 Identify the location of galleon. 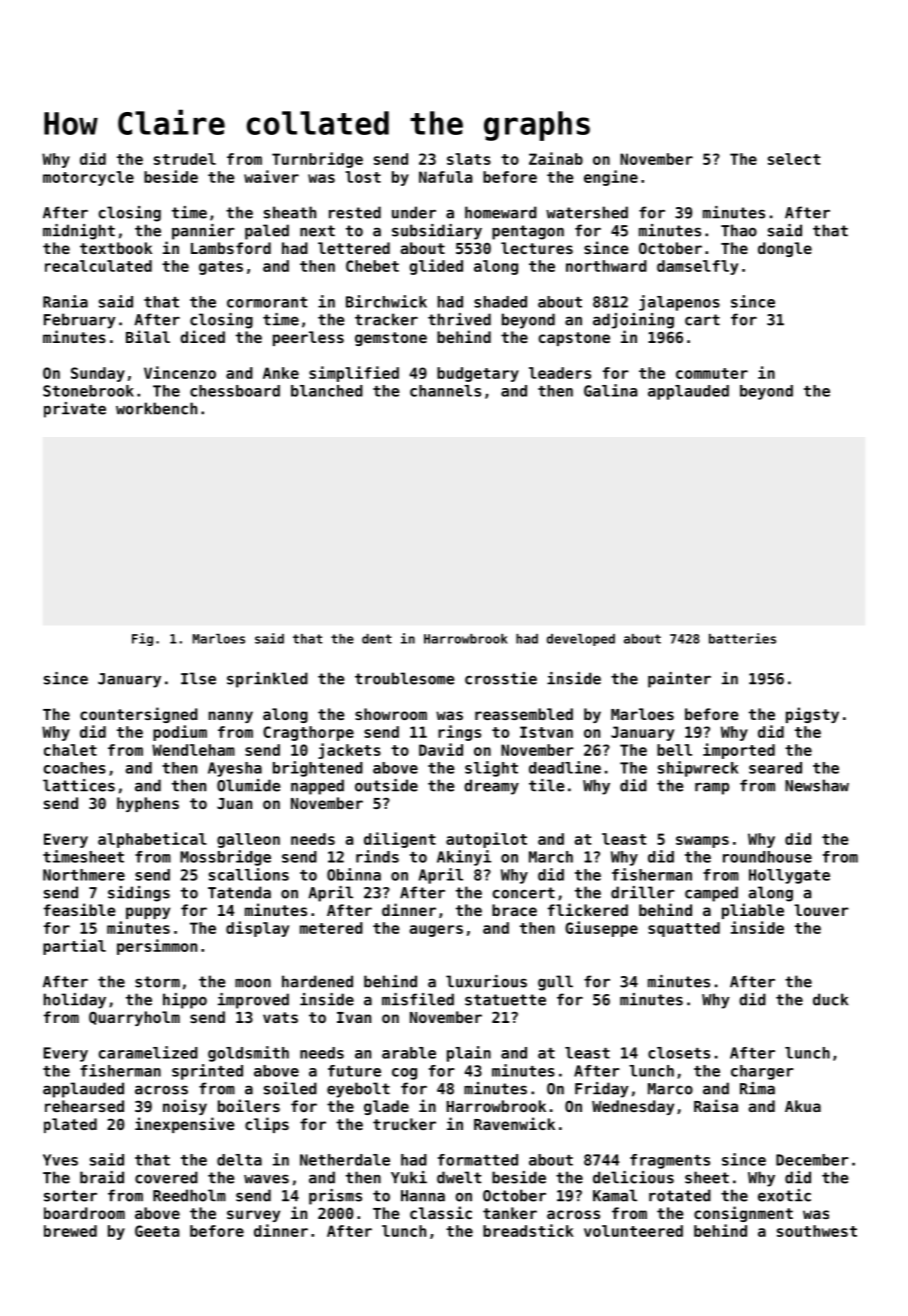
(248, 840).
